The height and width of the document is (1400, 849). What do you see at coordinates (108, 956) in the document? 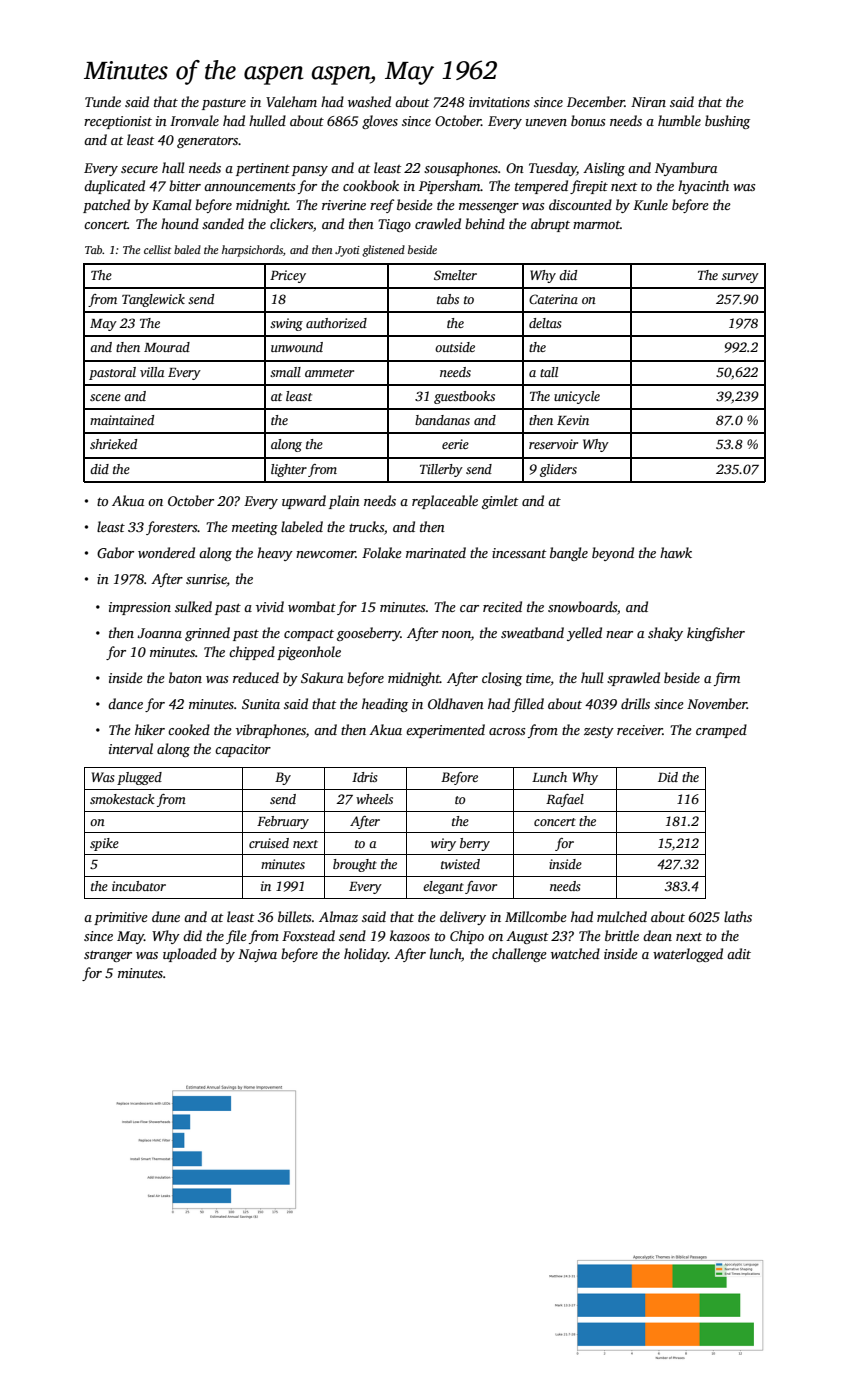
I see `stranger` at bounding box center [108, 956].
